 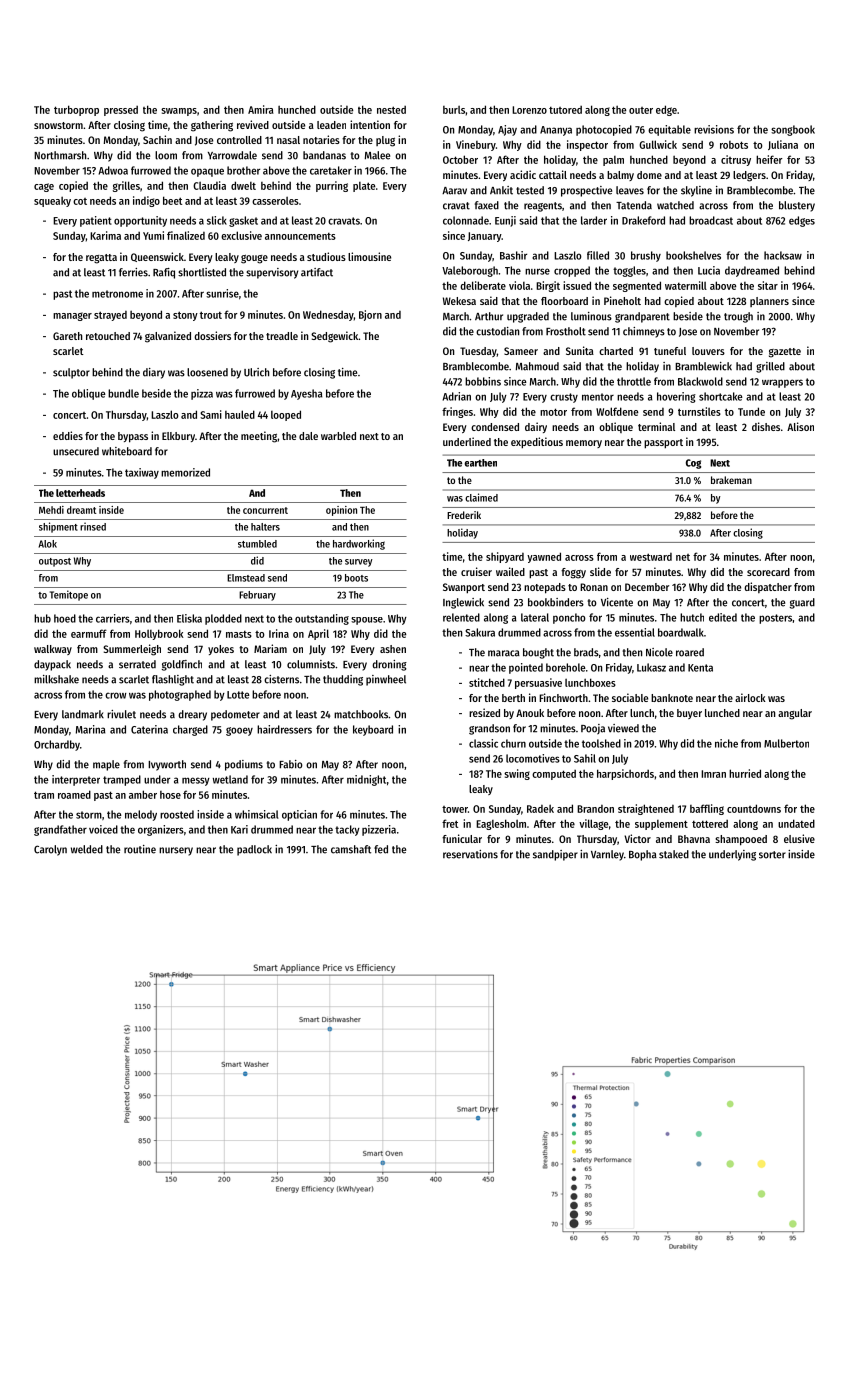 What do you see at coordinates (476, 145) in the screenshot?
I see `Vinebury` at bounding box center [476, 145].
